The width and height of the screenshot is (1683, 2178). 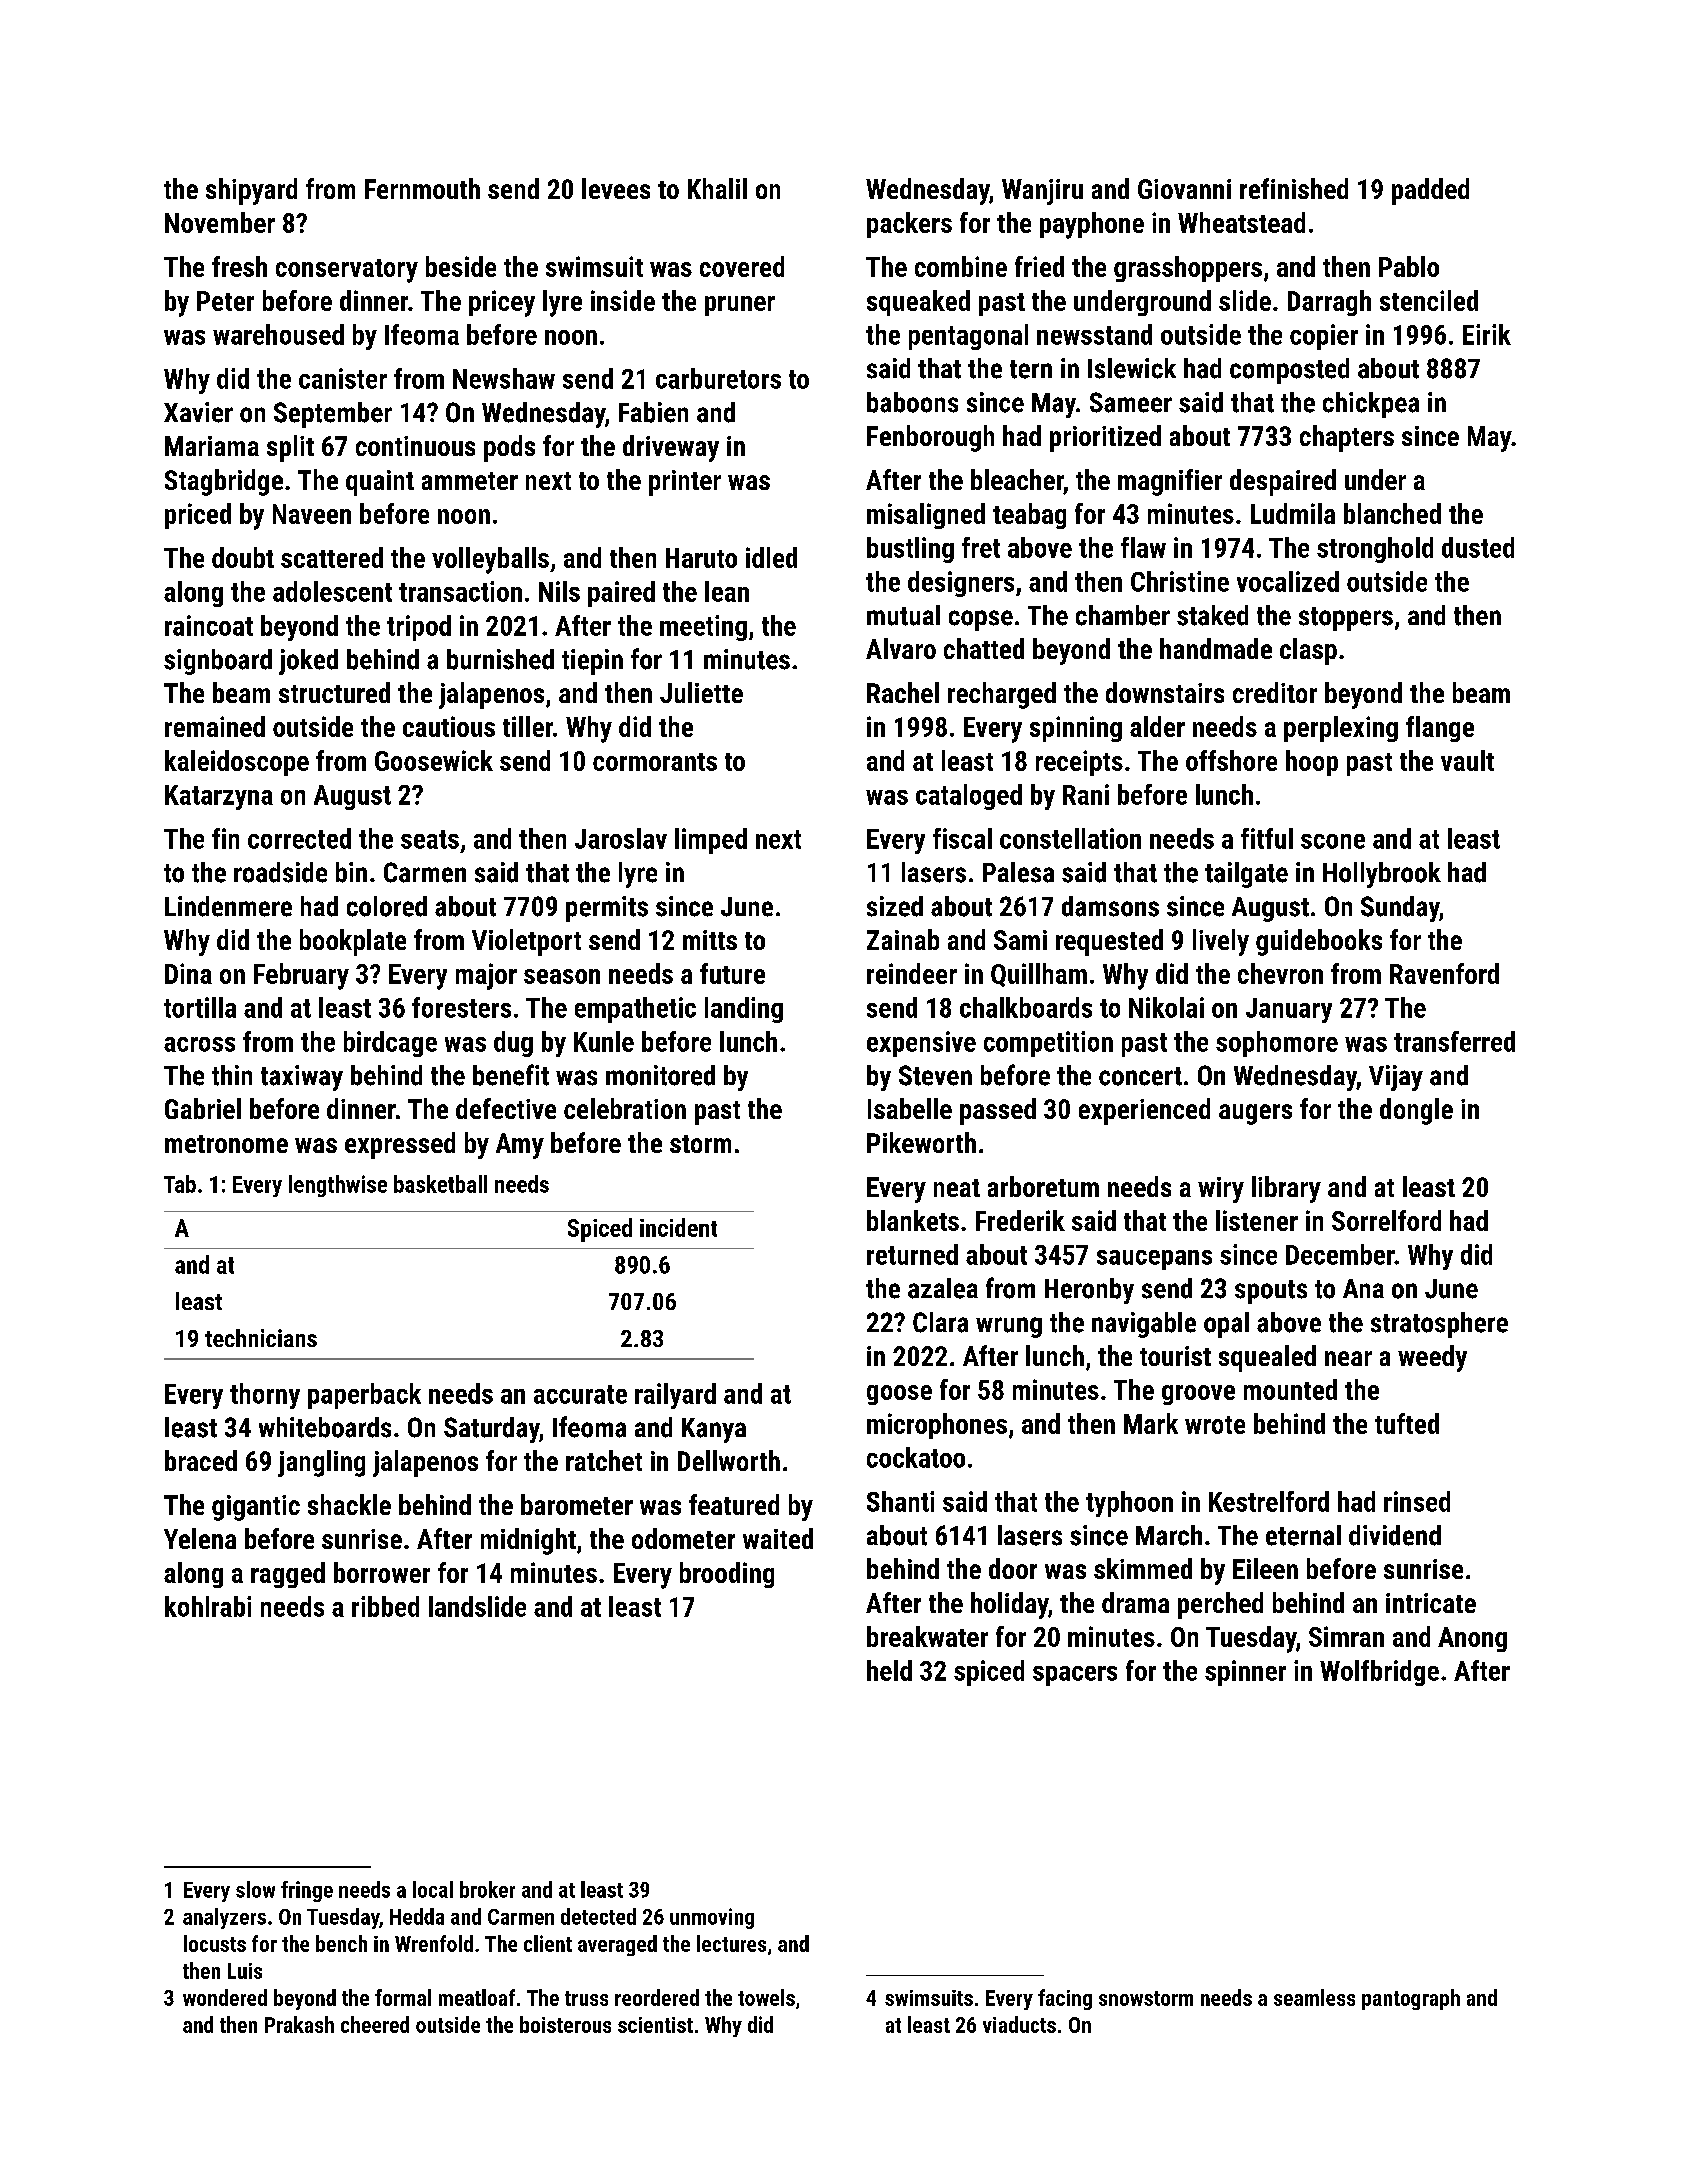 I want to click on reordered, so click(x=657, y=1997).
